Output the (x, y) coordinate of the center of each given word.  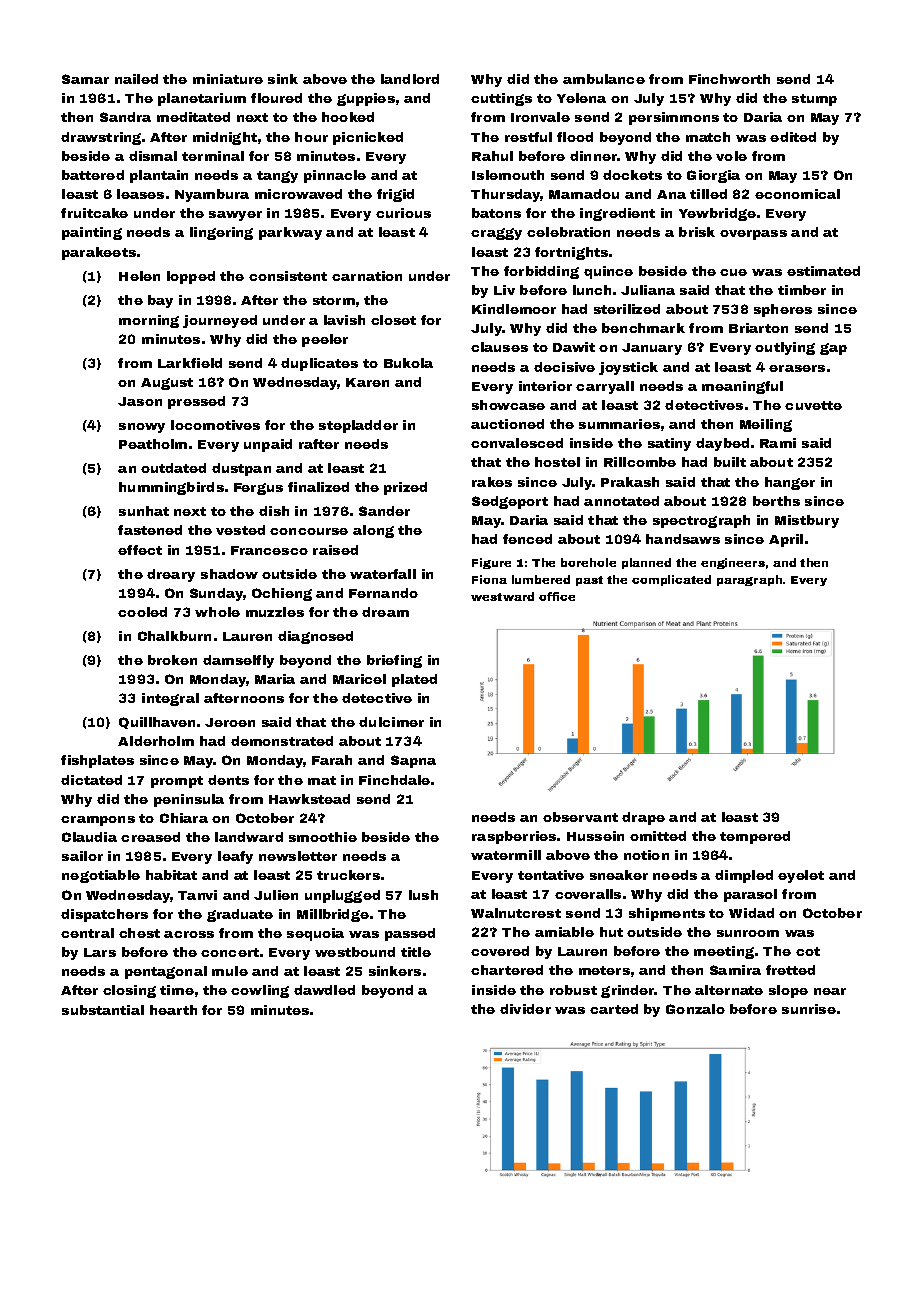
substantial (103, 1010)
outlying (785, 348)
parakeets (99, 253)
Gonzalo (695, 1009)
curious (403, 213)
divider (525, 1009)
